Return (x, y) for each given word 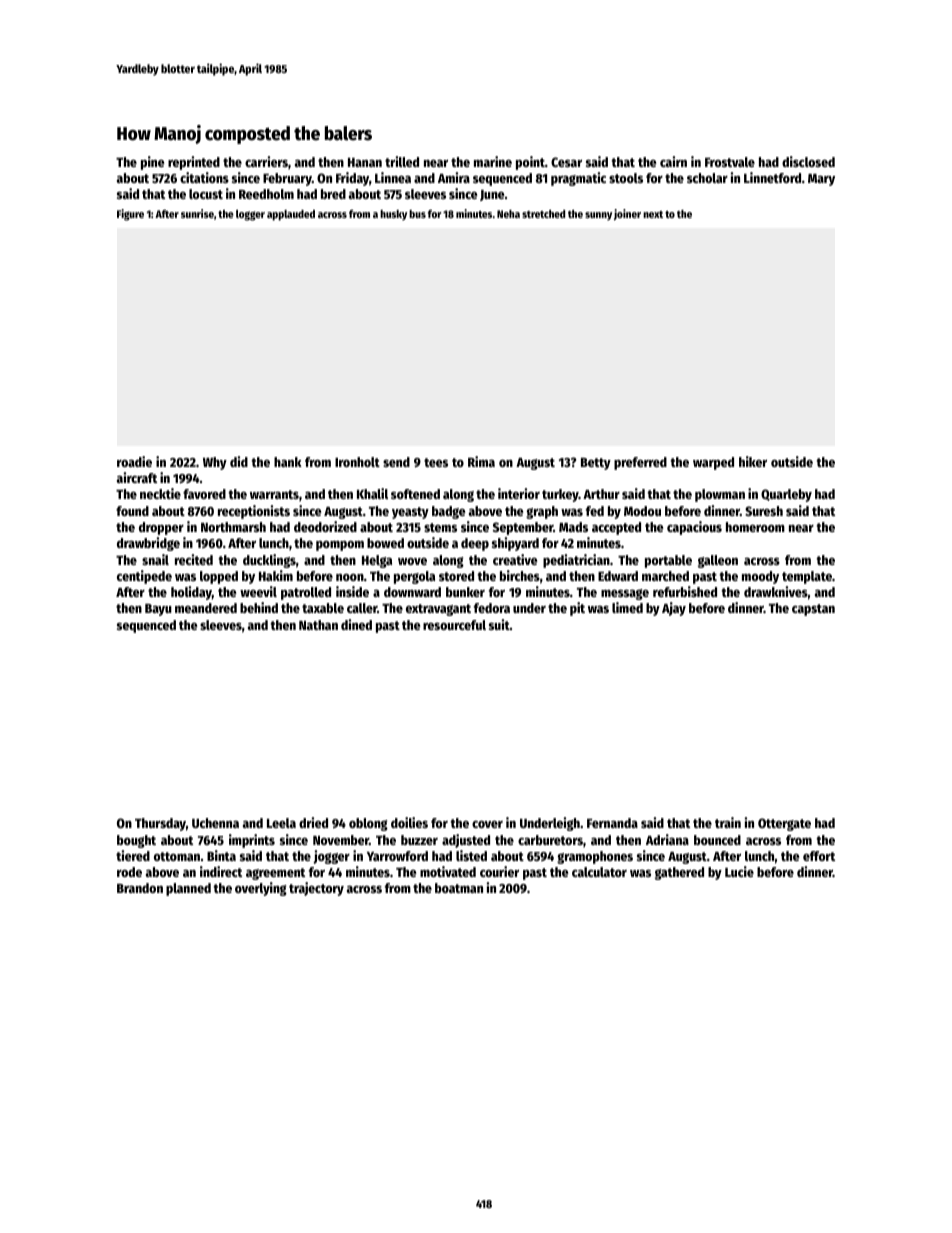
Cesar (566, 162)
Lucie (739, 871)
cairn (673, 161)
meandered (206, 608)
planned (188, 889)
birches (520, 575)
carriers (266, 161)
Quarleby (786, 495)
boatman (459, 888)
